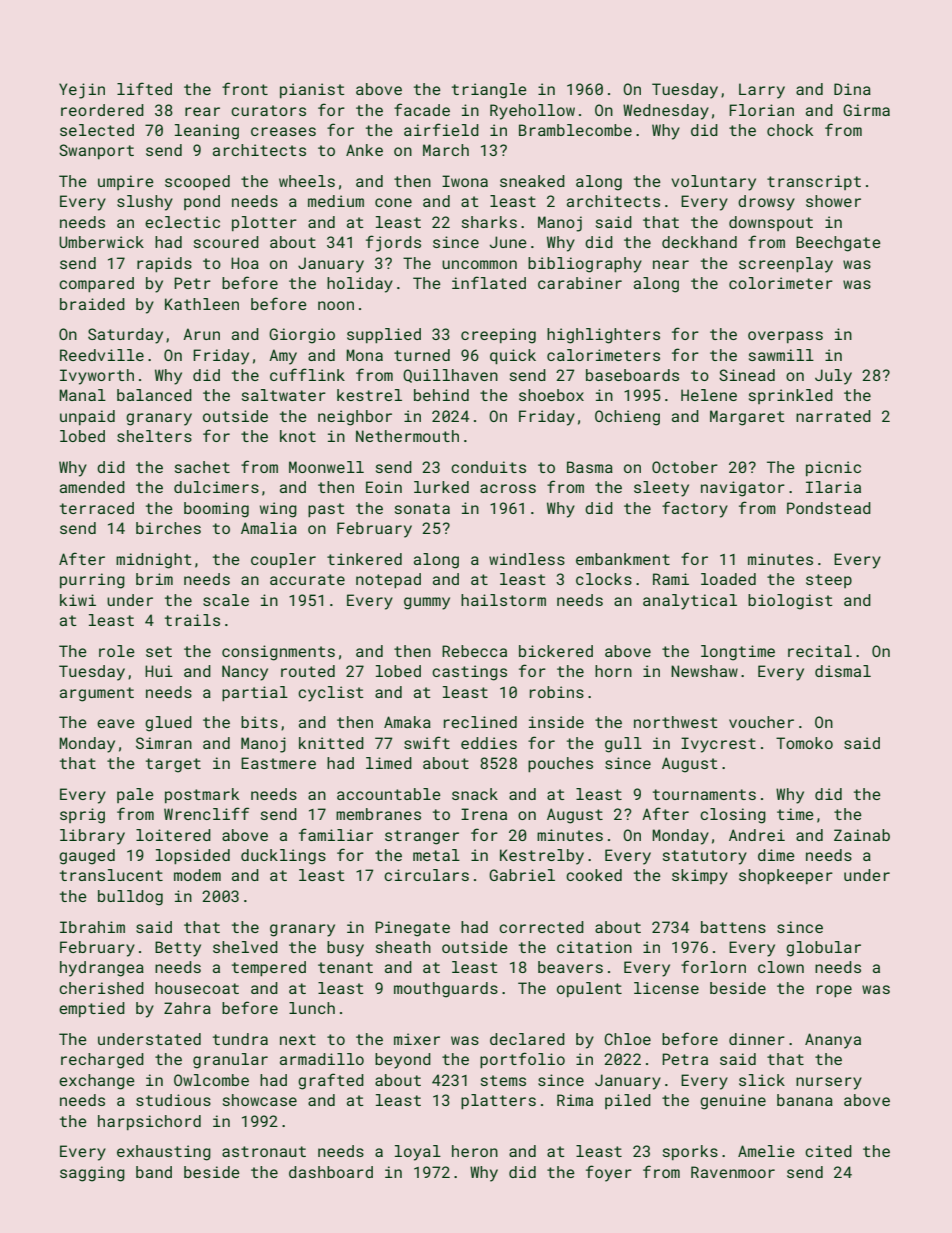  Describe the element at coordinates (762, 91) in the document. I see `Larry` at that location.
